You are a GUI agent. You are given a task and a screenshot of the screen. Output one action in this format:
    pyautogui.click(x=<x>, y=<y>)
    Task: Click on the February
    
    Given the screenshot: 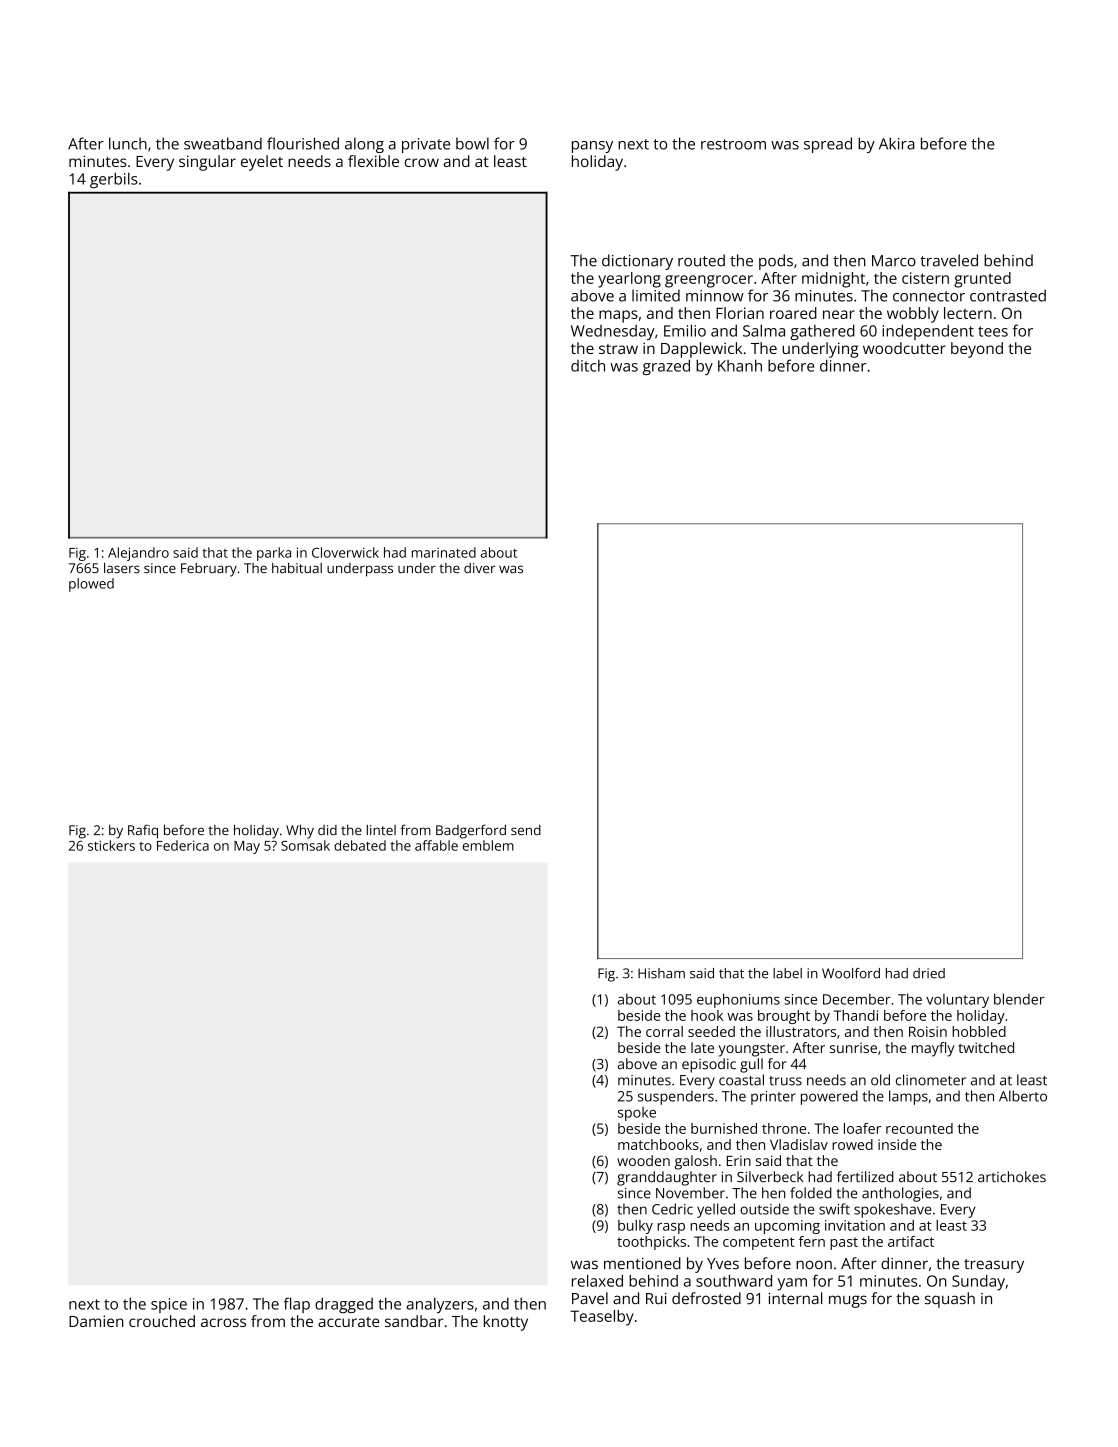 What is the action you would take?
    pyautogui.click(x=209, y=570)
